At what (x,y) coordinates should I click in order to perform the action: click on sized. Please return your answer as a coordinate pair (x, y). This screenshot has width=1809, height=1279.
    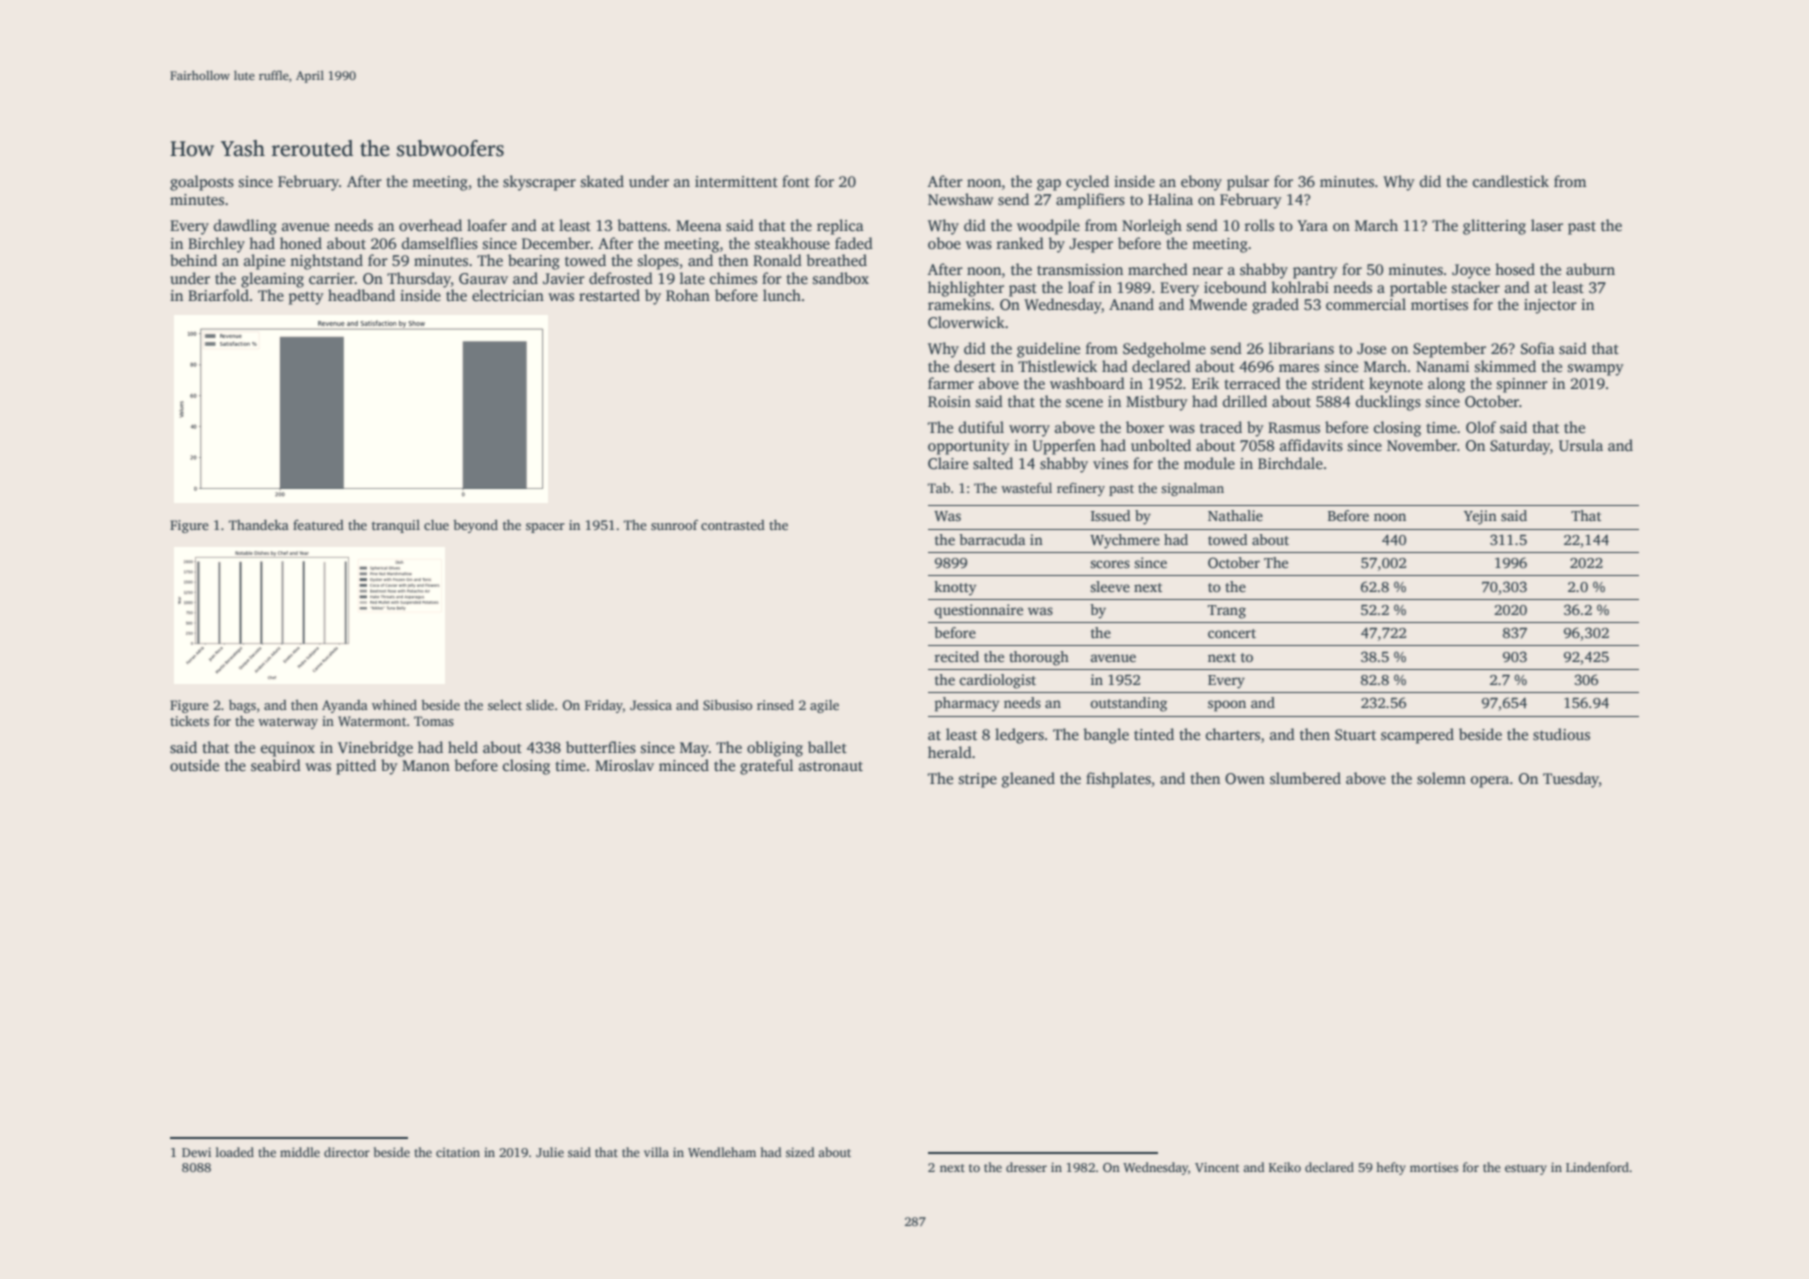
    Looking at the image, I should click on (800, 1152).
